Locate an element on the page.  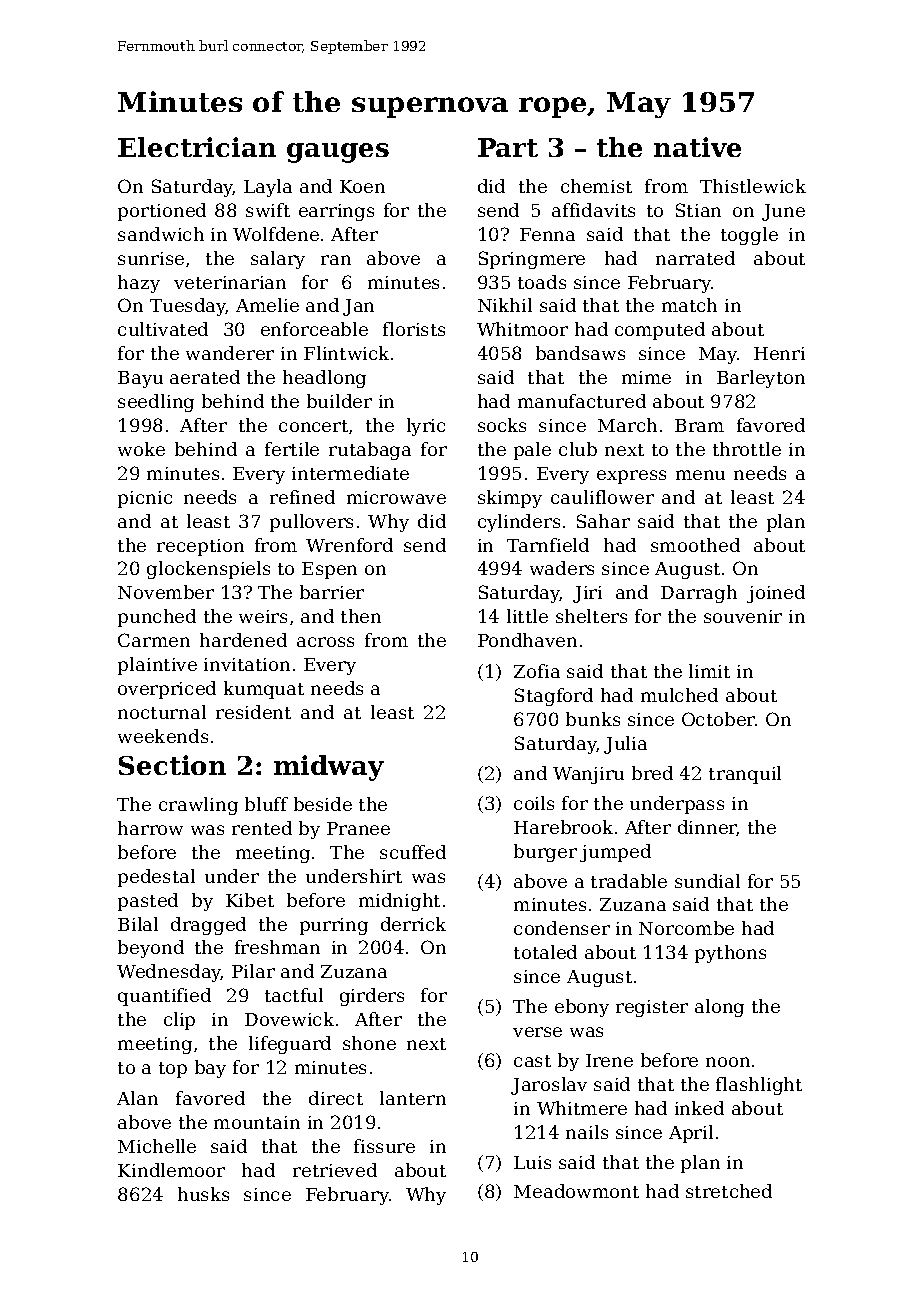
harrow is located at coordinates (150, 828).
